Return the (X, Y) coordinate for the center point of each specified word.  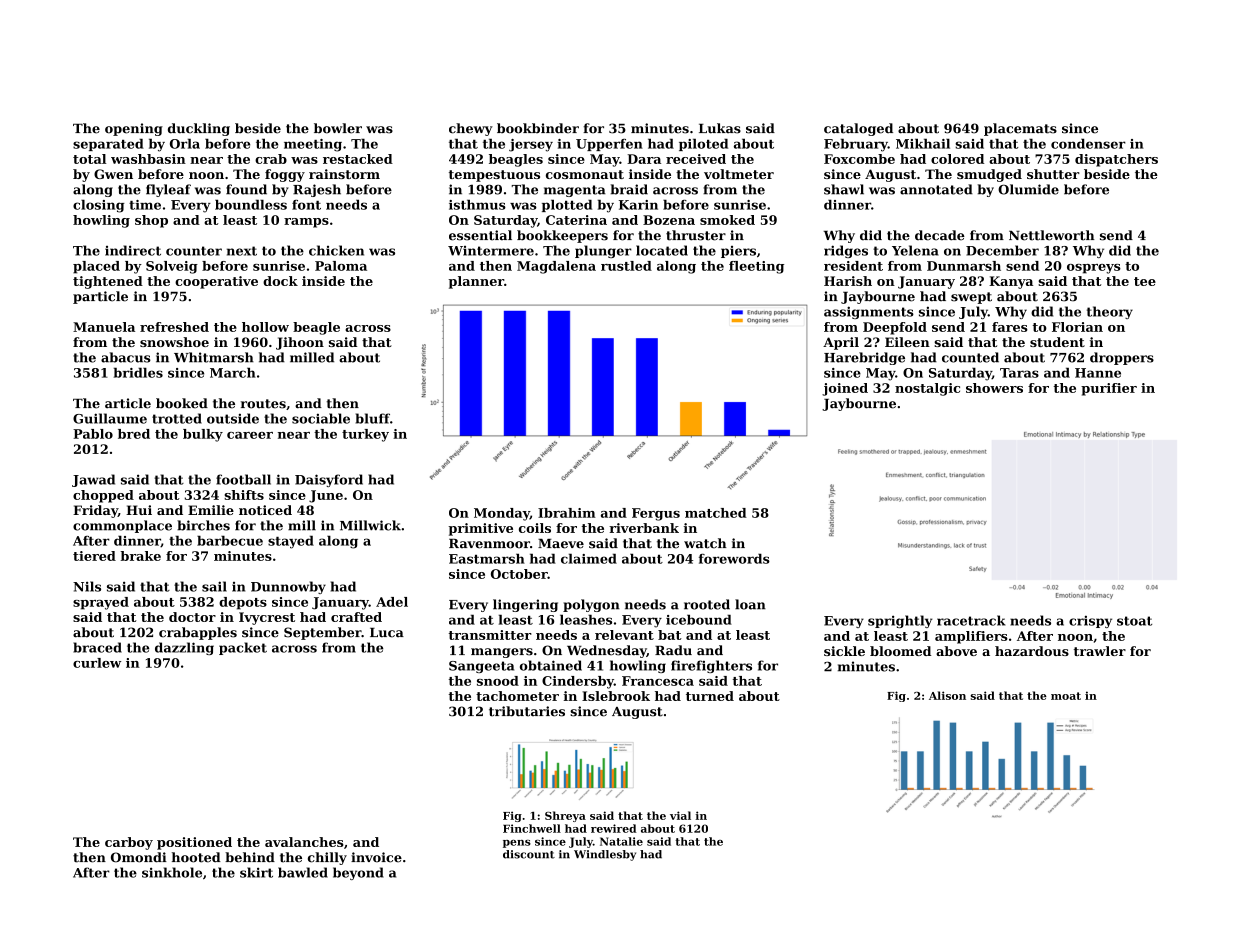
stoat (1134, 621)
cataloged (858, 129)
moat (1066, 696)
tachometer (517, 696)
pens (517, 844)
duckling (199, 129)
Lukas (720, 128)
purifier (1109, 389)
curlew (97, 663)
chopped (103, 496)
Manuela (104, 327)
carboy (129, 843)
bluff (373, 418)
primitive (481, 529)
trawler (1100, 651)
